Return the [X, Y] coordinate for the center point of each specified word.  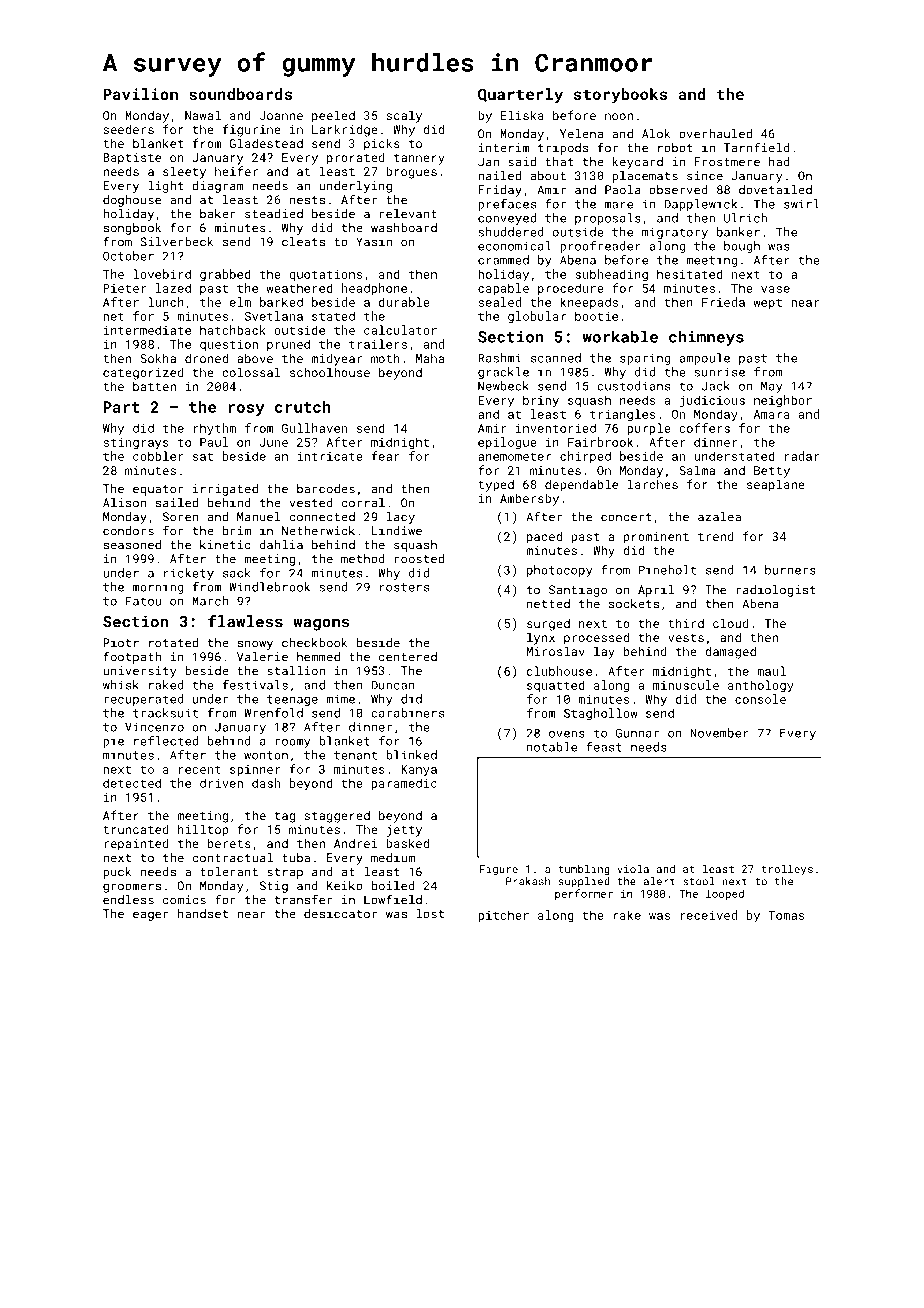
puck [117, 873]
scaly [404, 116]
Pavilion [140, 94]
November [719, 733]
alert [659, 881]
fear [385, 456]
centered [408, 657]
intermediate [147, 330]
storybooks [621, 96]
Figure [499, 870]
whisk [121, 685]
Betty [772, 472]
